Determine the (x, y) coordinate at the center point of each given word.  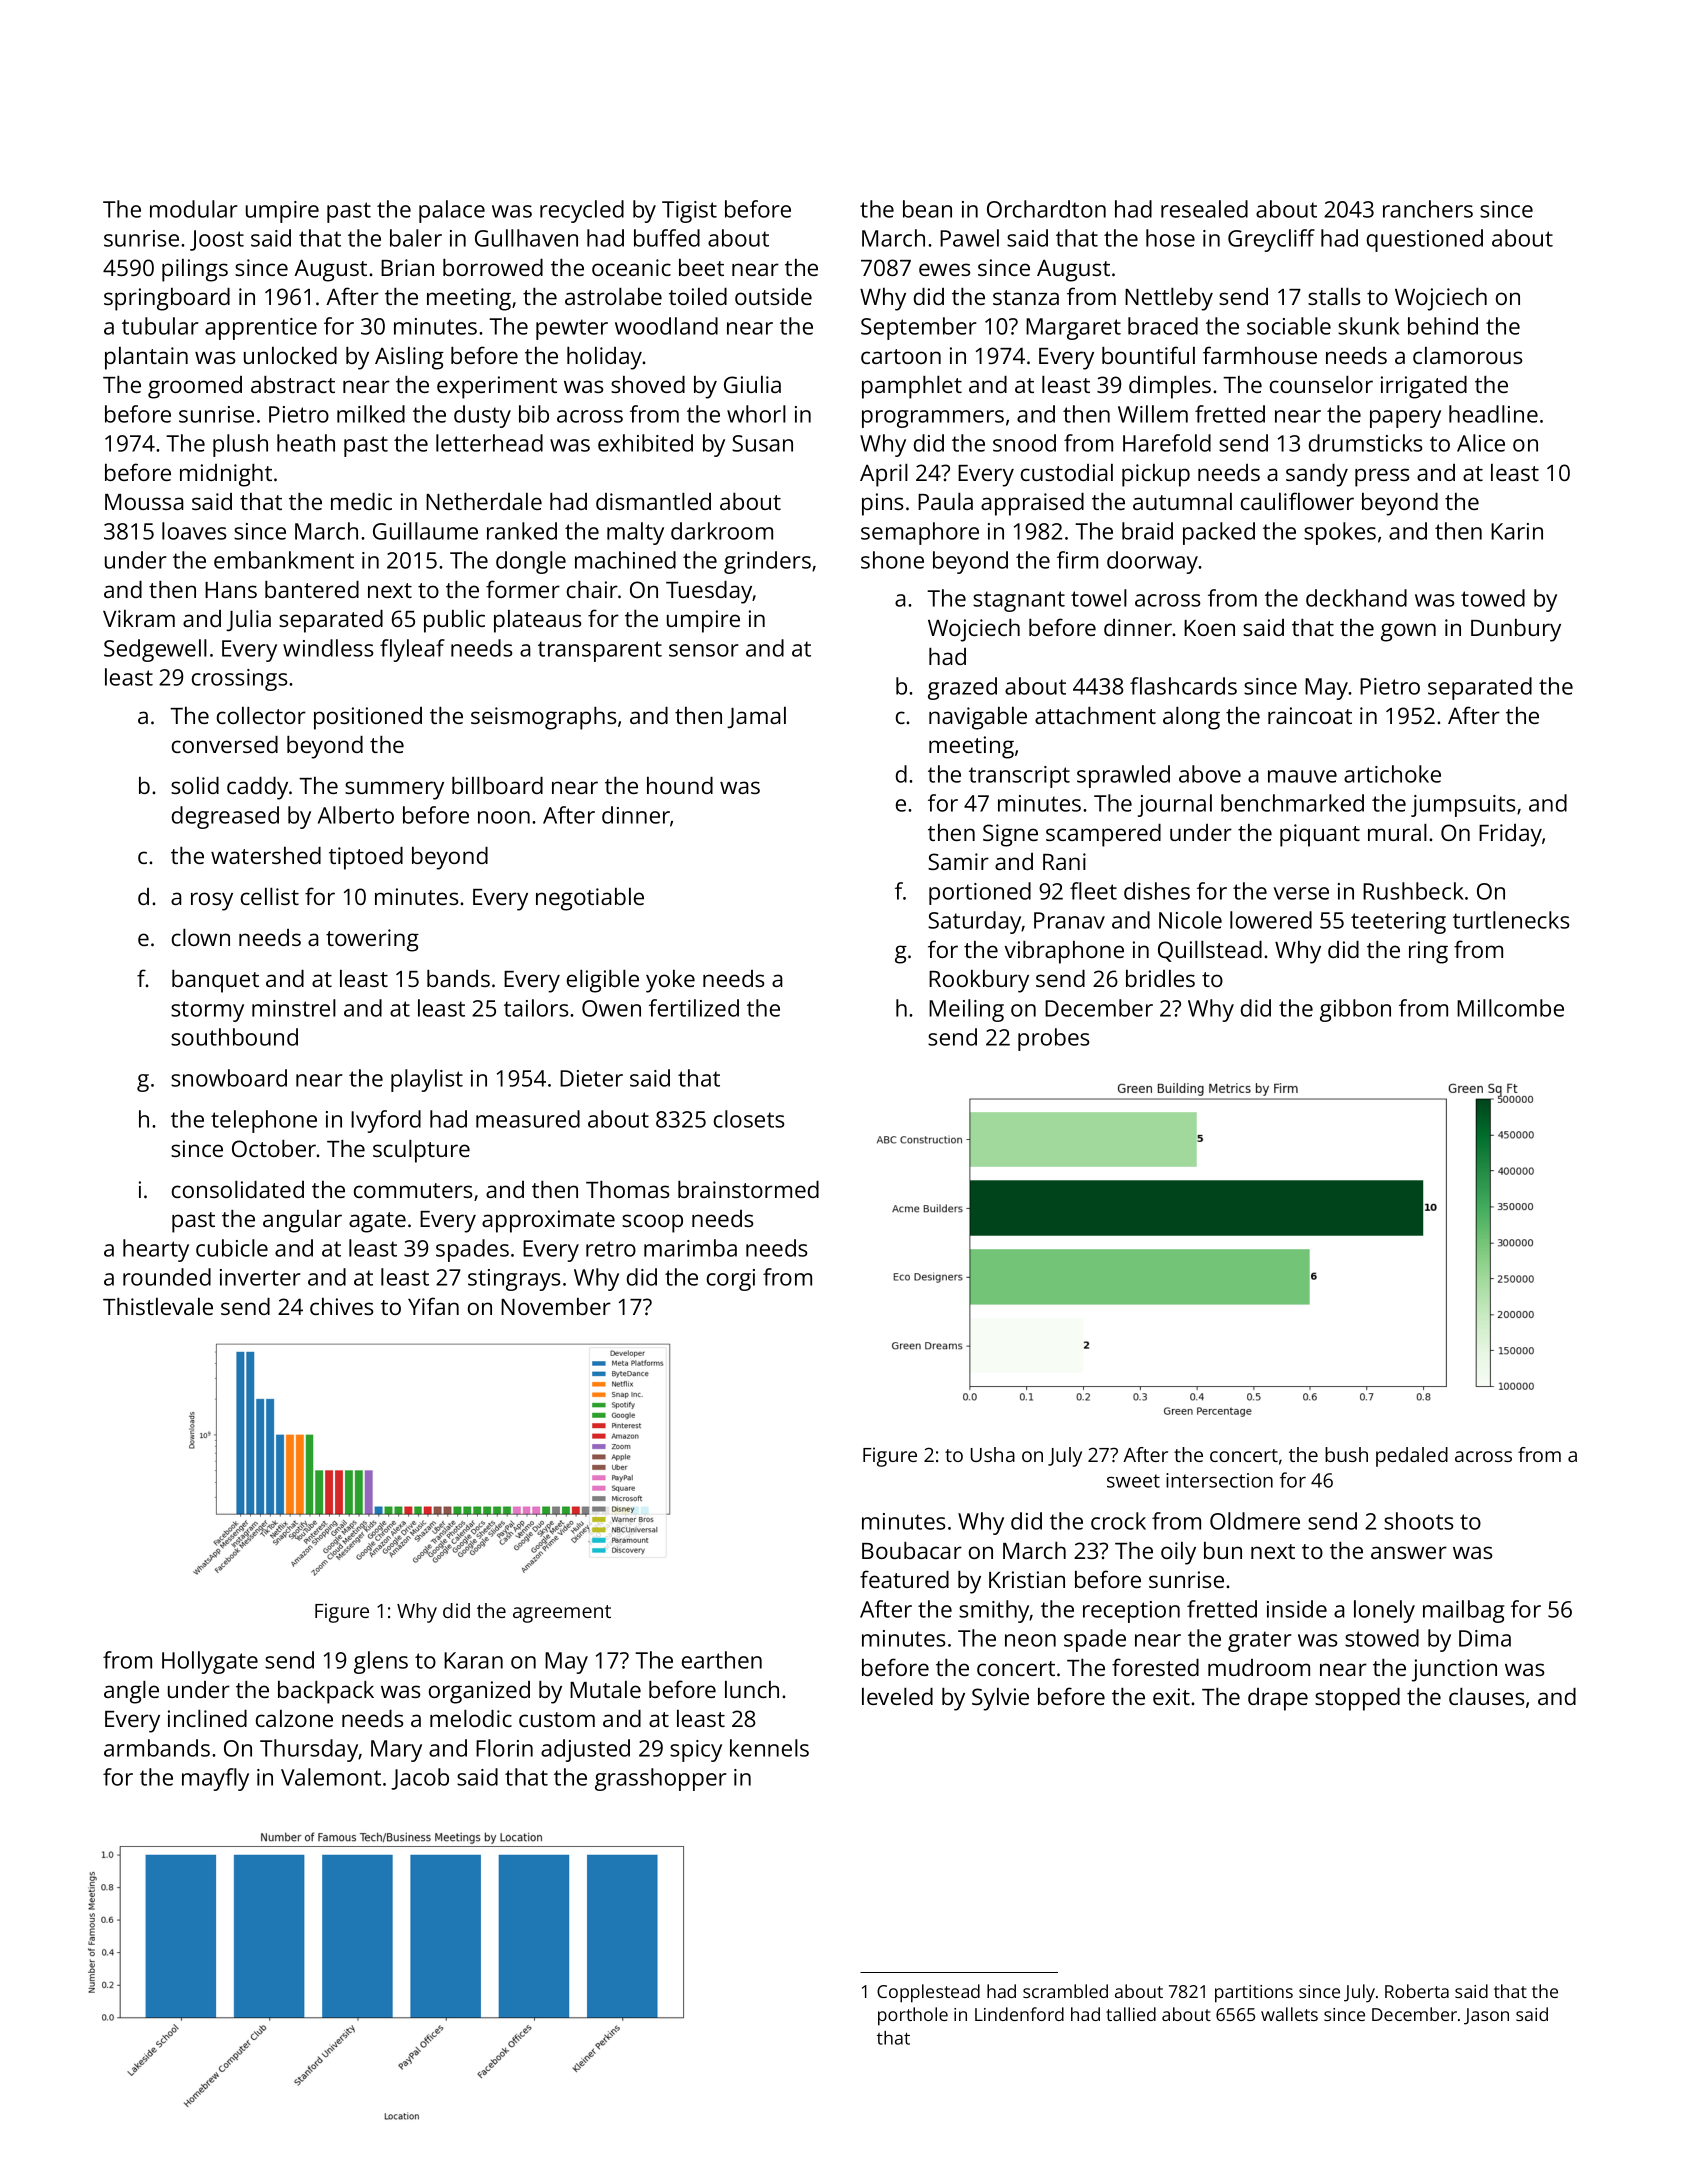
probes (1054, 1039)
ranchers (1428, 209)
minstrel (294, 1008)
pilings (195, 270)
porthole (913, 2016)
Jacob (420, 1779)
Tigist (689, 212)
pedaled (1412, 1457)
